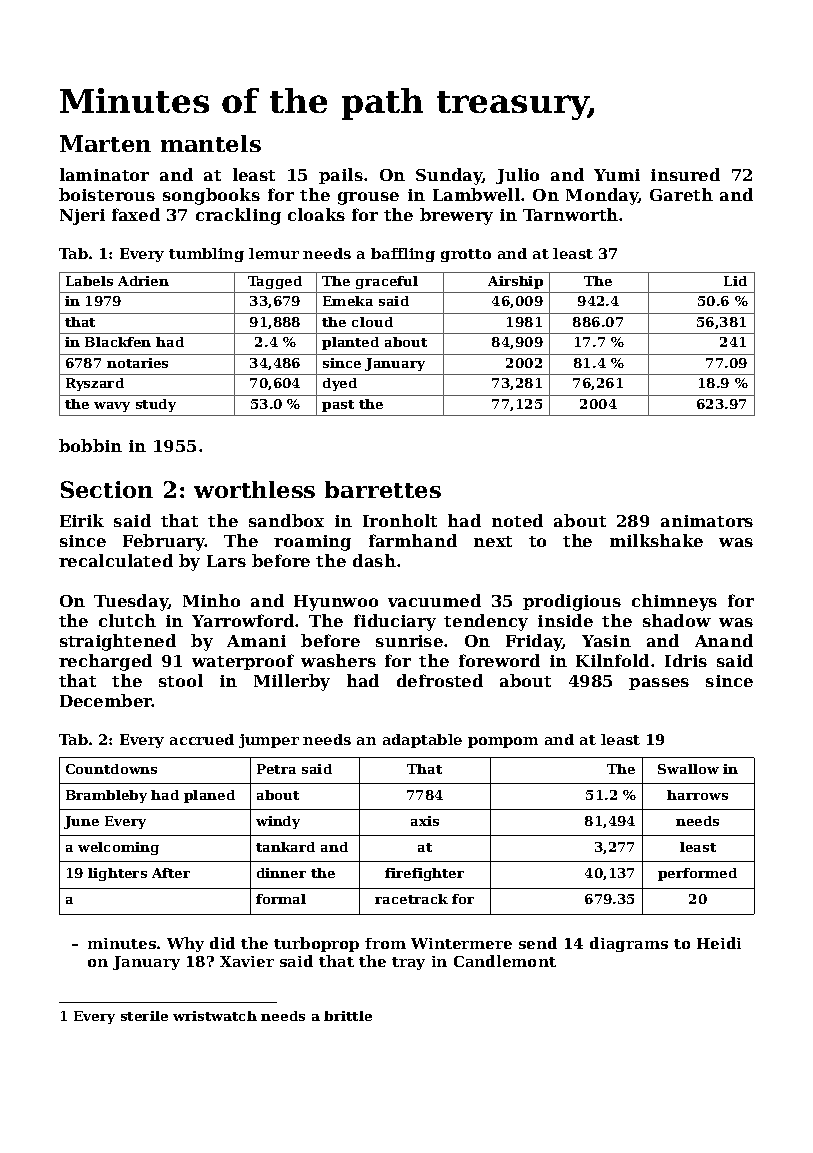  Describe the element at coordinates (215, 1016) in the screenshot. I see `wristwatch` at that location.
